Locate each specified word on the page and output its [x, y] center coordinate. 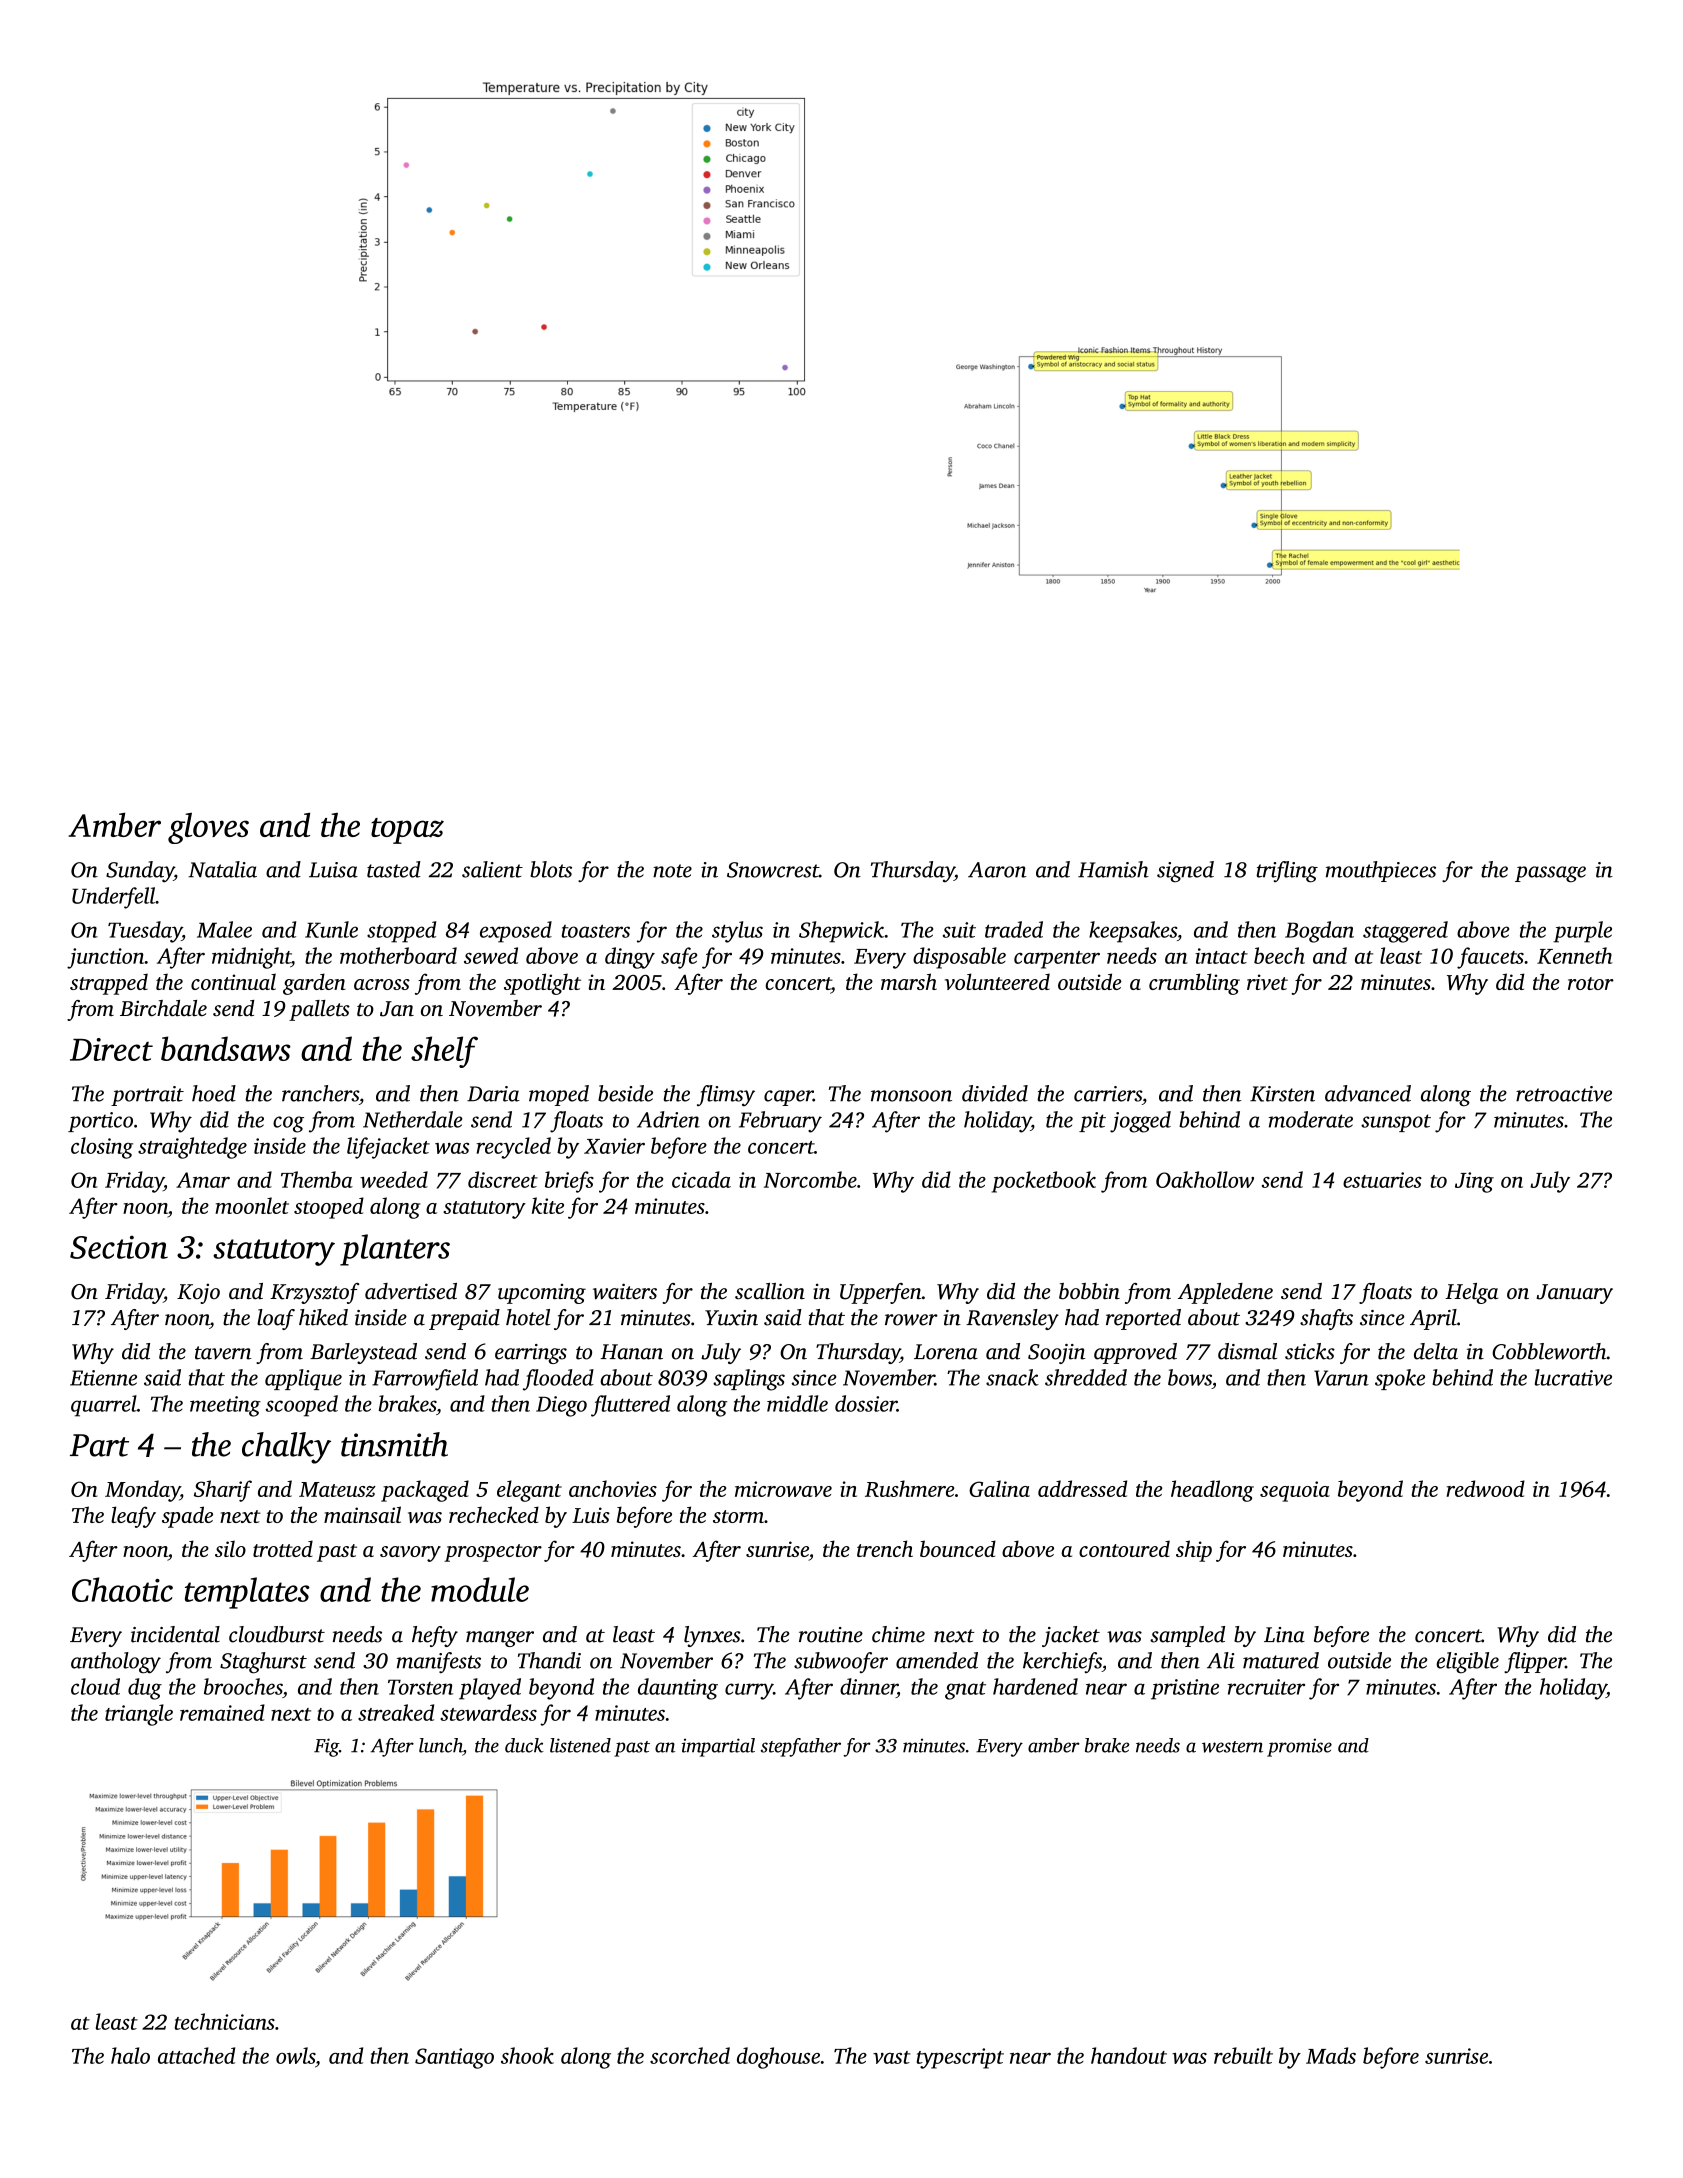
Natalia [222, 869]
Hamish [1113, 869]
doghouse [778, 2058]
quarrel [104, 1406]
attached [196, 2055]
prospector [493, 1553]
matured [1281, 1660]
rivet [1267, 982]
